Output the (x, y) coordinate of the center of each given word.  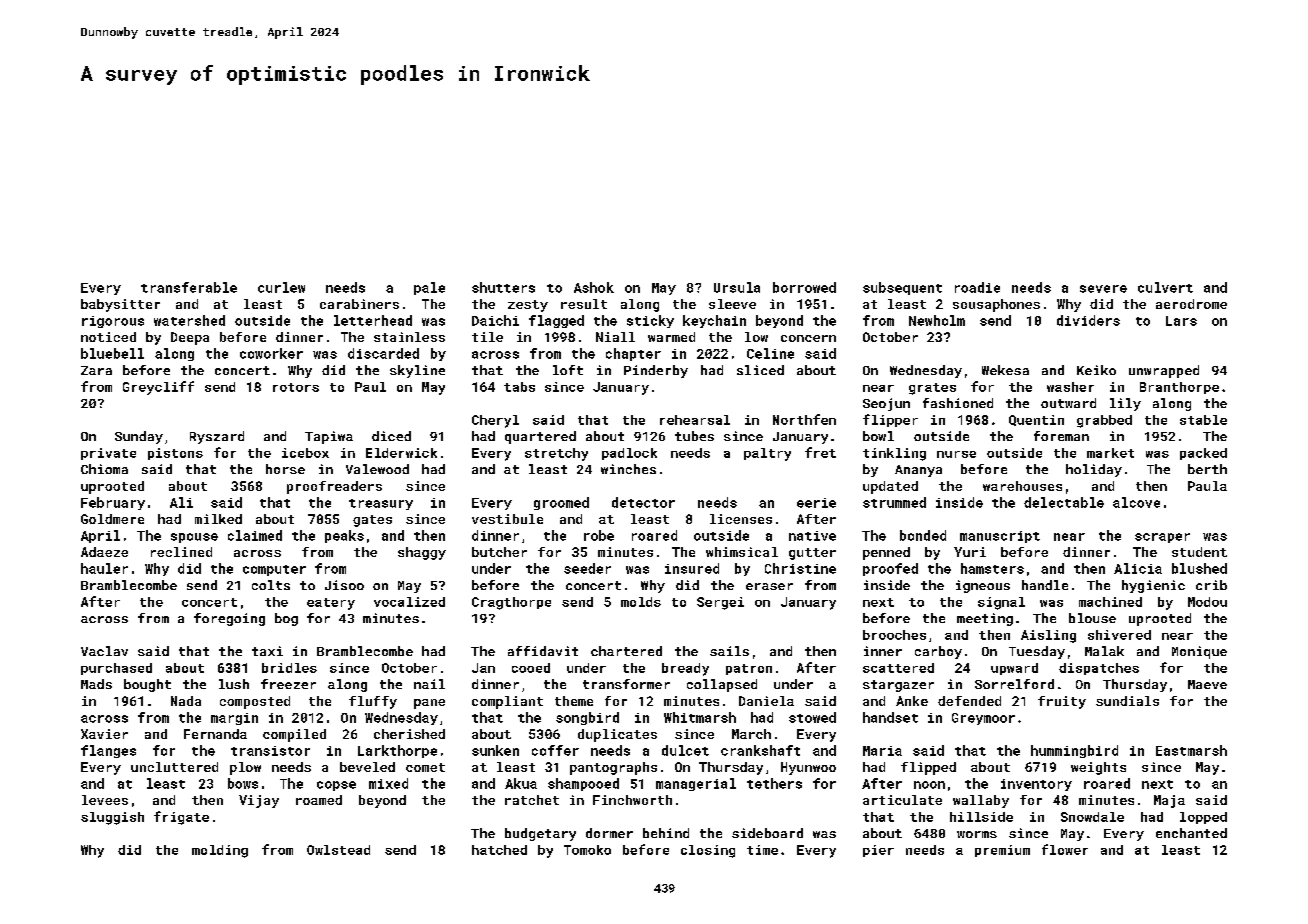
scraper (1162, 538)
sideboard (767, 833)
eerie (816, 503)
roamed (319, 800)
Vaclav (104, 651)
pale (429, 288)
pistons (175, 454)
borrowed (804, 287)
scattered (898, 668)
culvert (1165, 287)
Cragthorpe (511, 603)
